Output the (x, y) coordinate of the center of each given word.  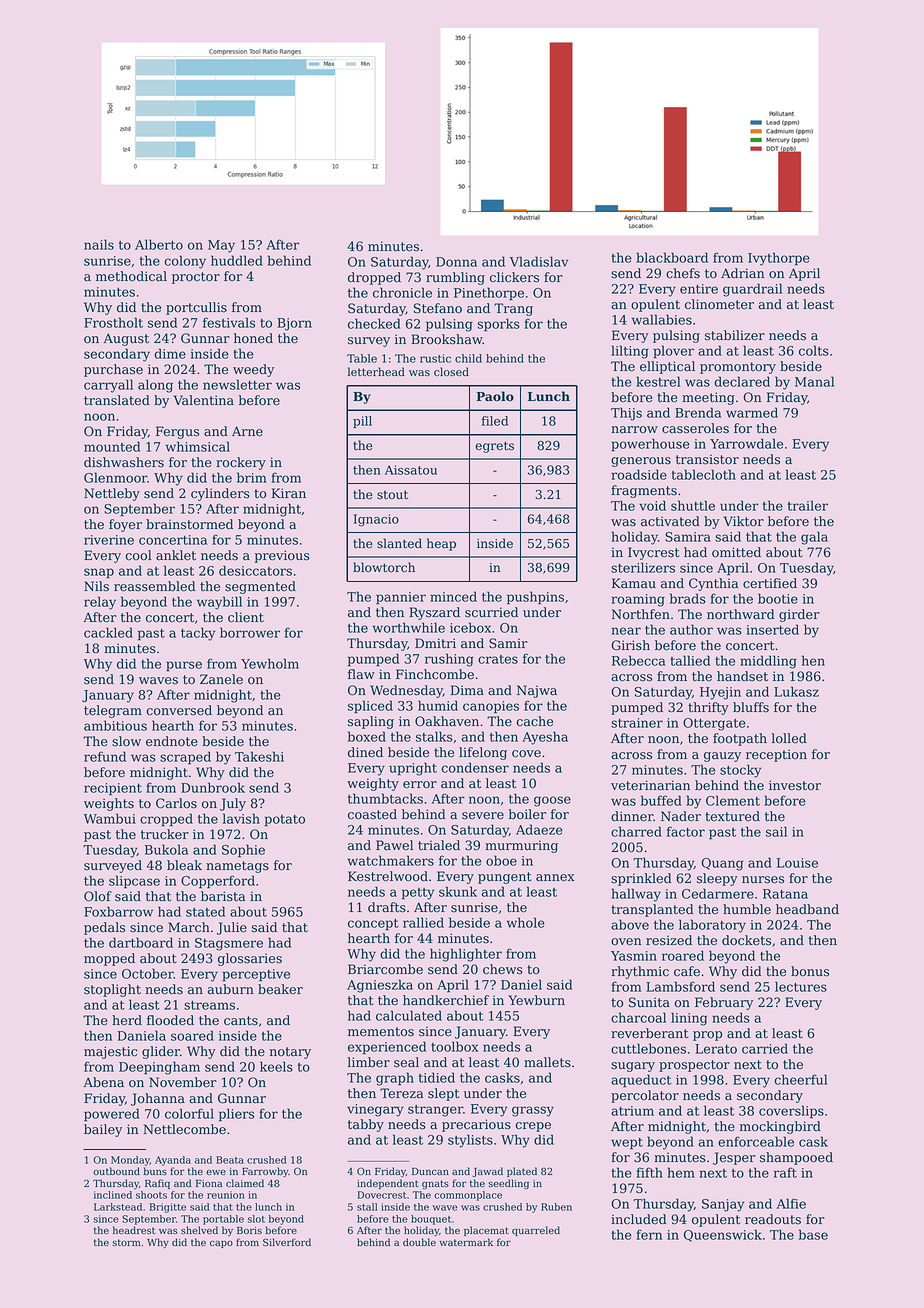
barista (223, 896)
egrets (494, 447)
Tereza (401, 1093)
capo (221, 1244)
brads (688, 598)
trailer (808, 505)
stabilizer (735, 335)
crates (498, 659)
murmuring (521, 846)
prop (707, 1036)
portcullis (196, 308)
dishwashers (124, 462)
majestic (110, 1052)
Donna (456, 262)
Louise (797, 863)
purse (184, 666)
